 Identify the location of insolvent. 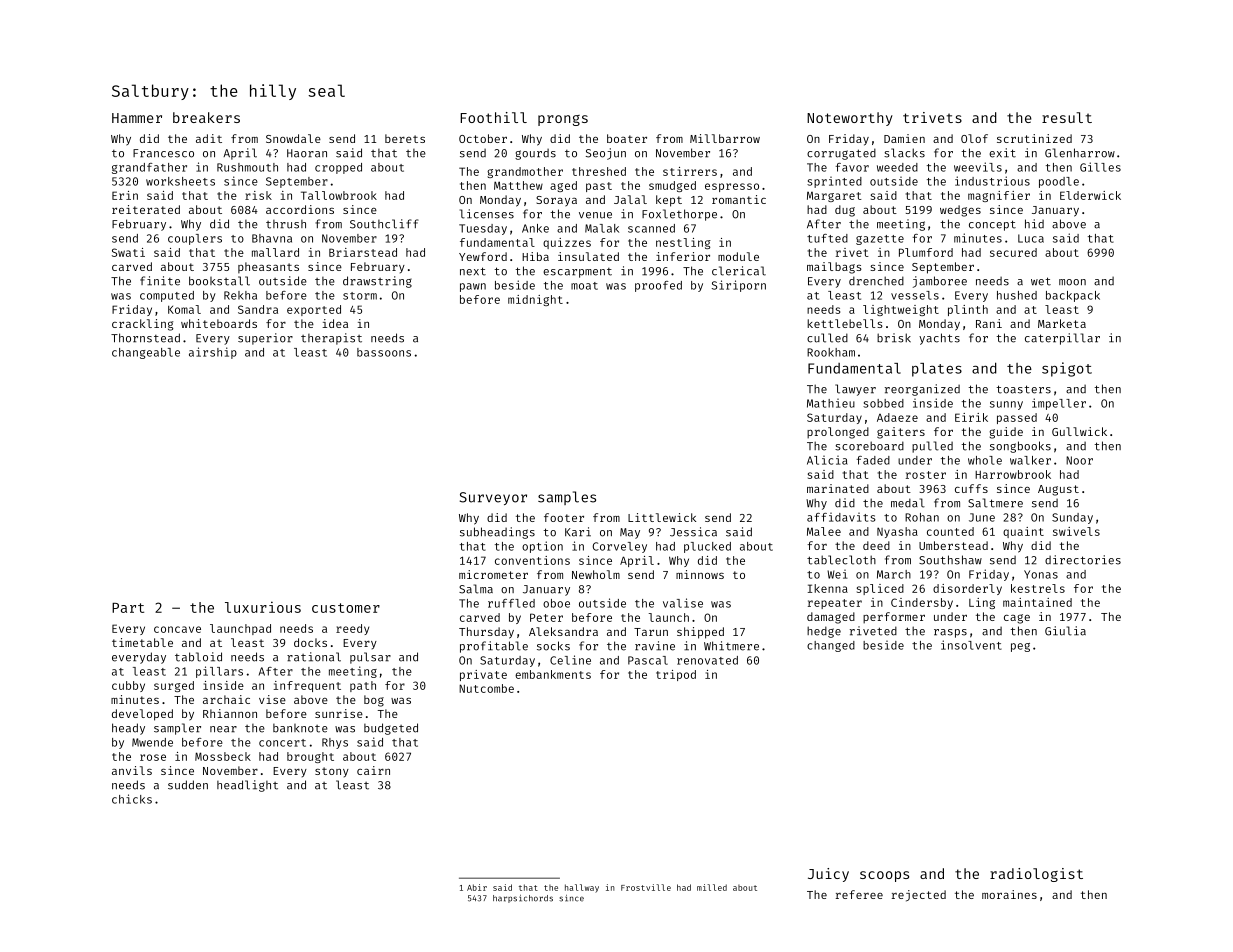
(971, 645).
